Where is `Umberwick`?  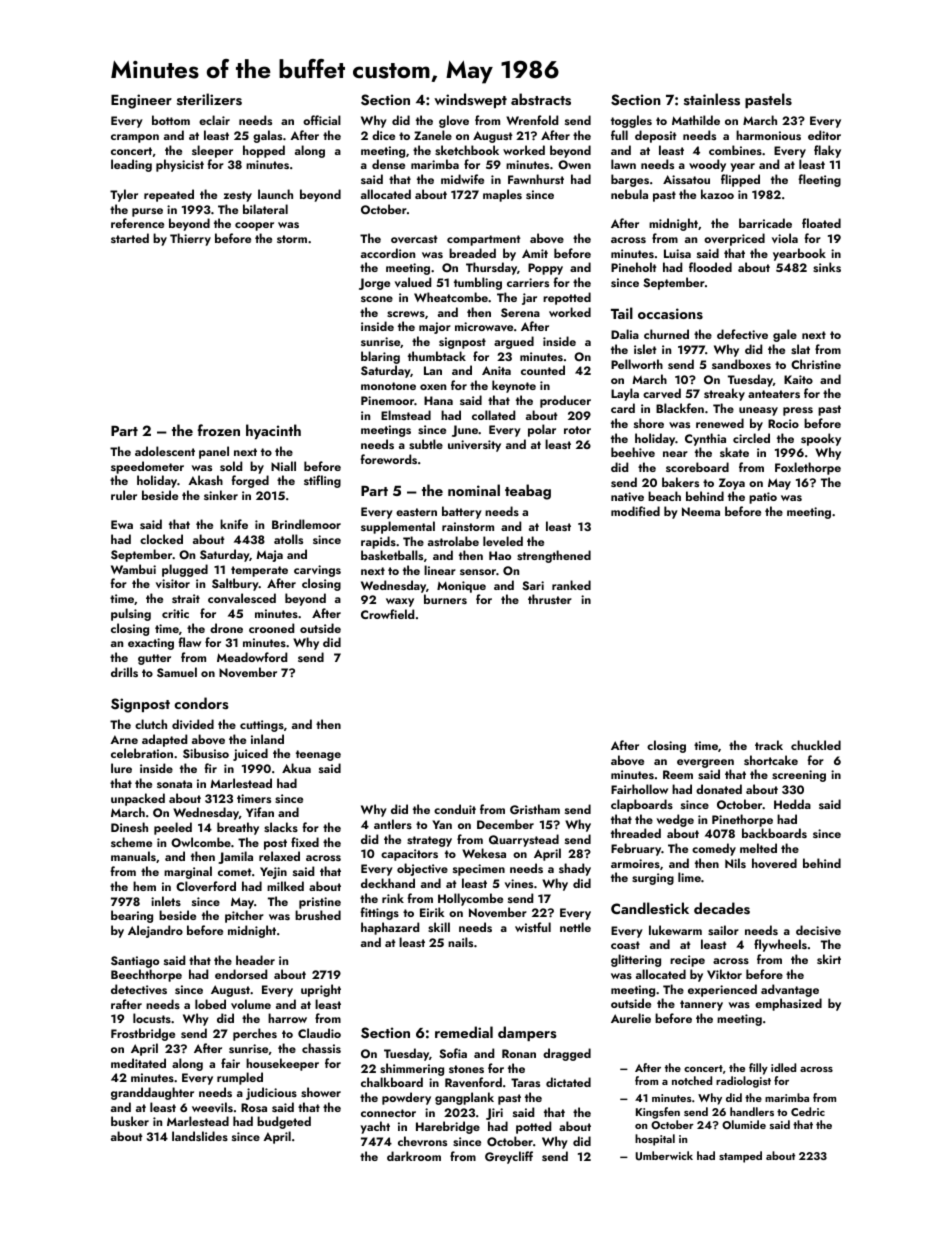 Umberwick is located at coordinates (664, 1156).
